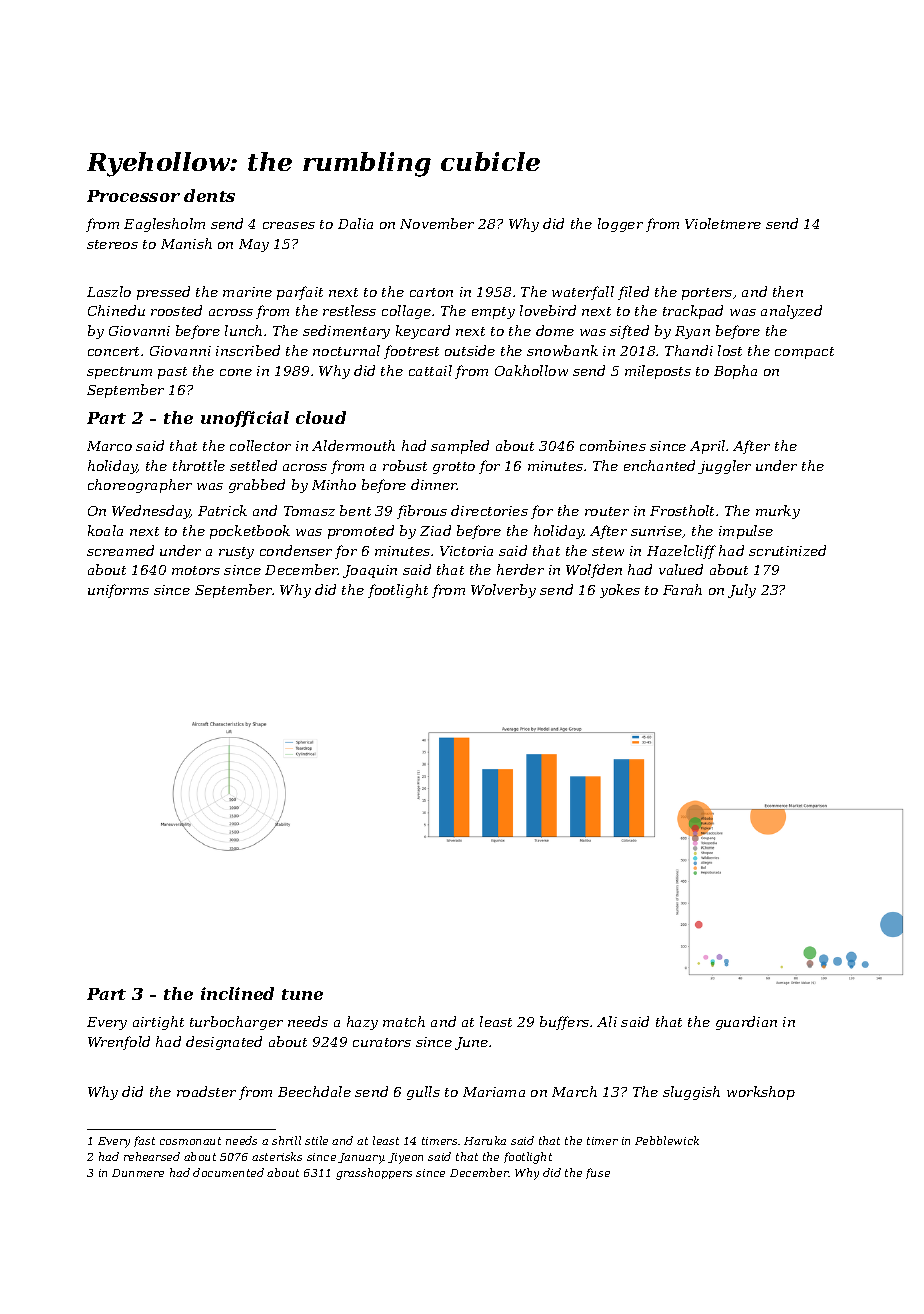 This document has height=1314, width=924. I want to click on choreographer, so click(140, 486).
